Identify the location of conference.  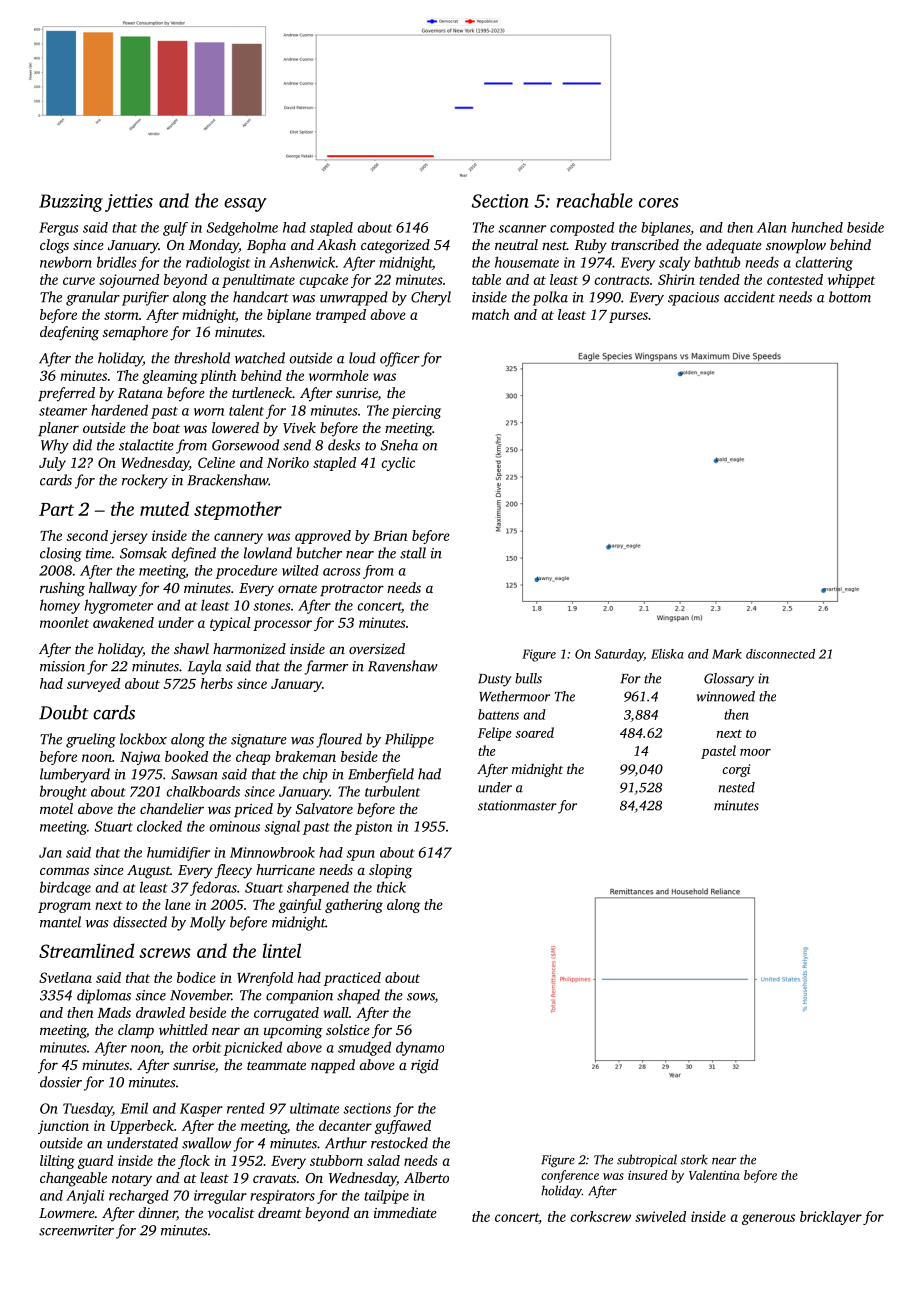
(570, 1176).
